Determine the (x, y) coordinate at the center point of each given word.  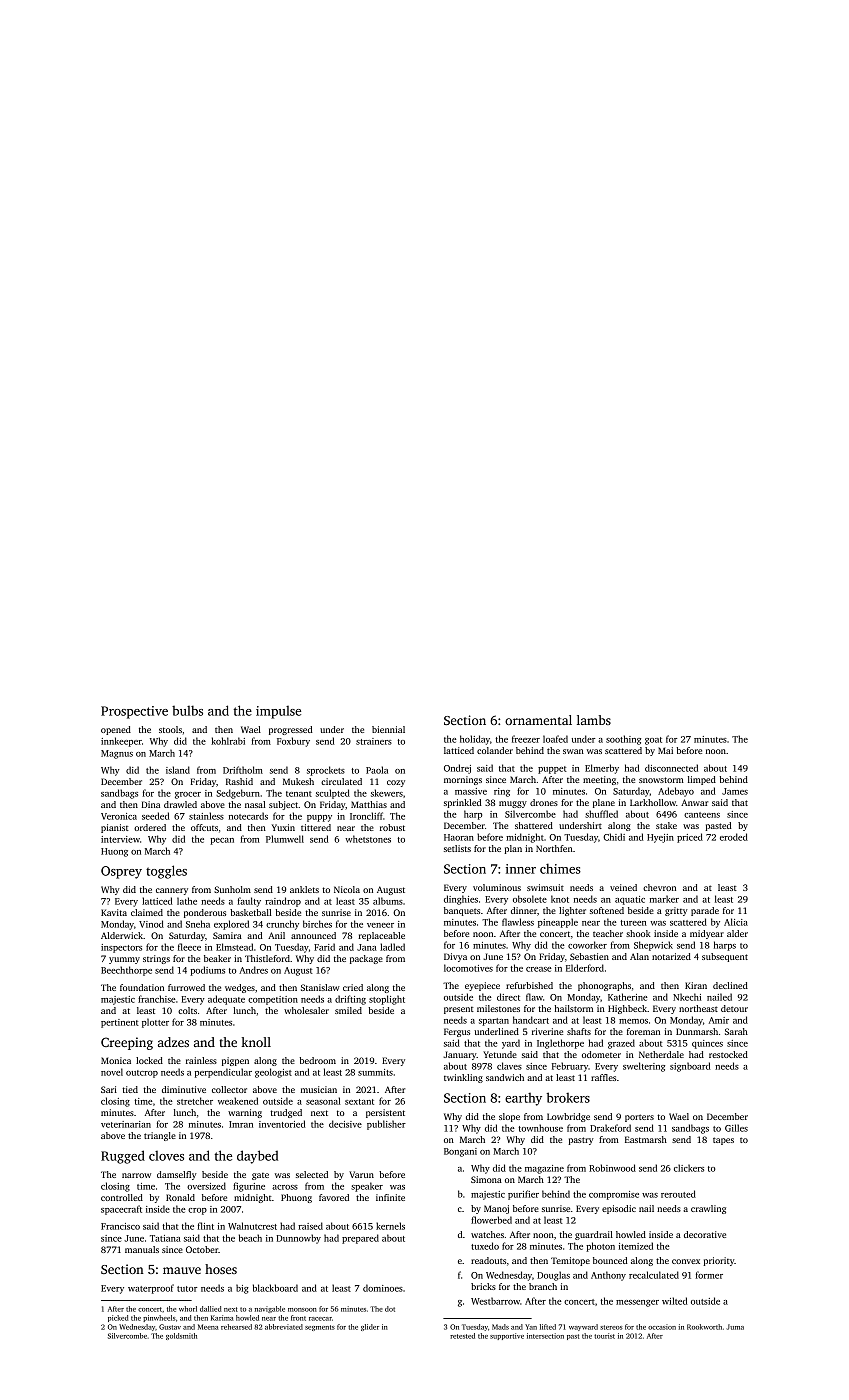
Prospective (134, 712)
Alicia (736, 922)
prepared (360, 1239)
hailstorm (574, 1008)
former (709, 1275)
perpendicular (223, 1073)
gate (260, 1176)
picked (118, 1318)
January (460, 1055)
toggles (166, 872)
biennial (388, 729)
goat (653, 741)
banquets (462, 911)
